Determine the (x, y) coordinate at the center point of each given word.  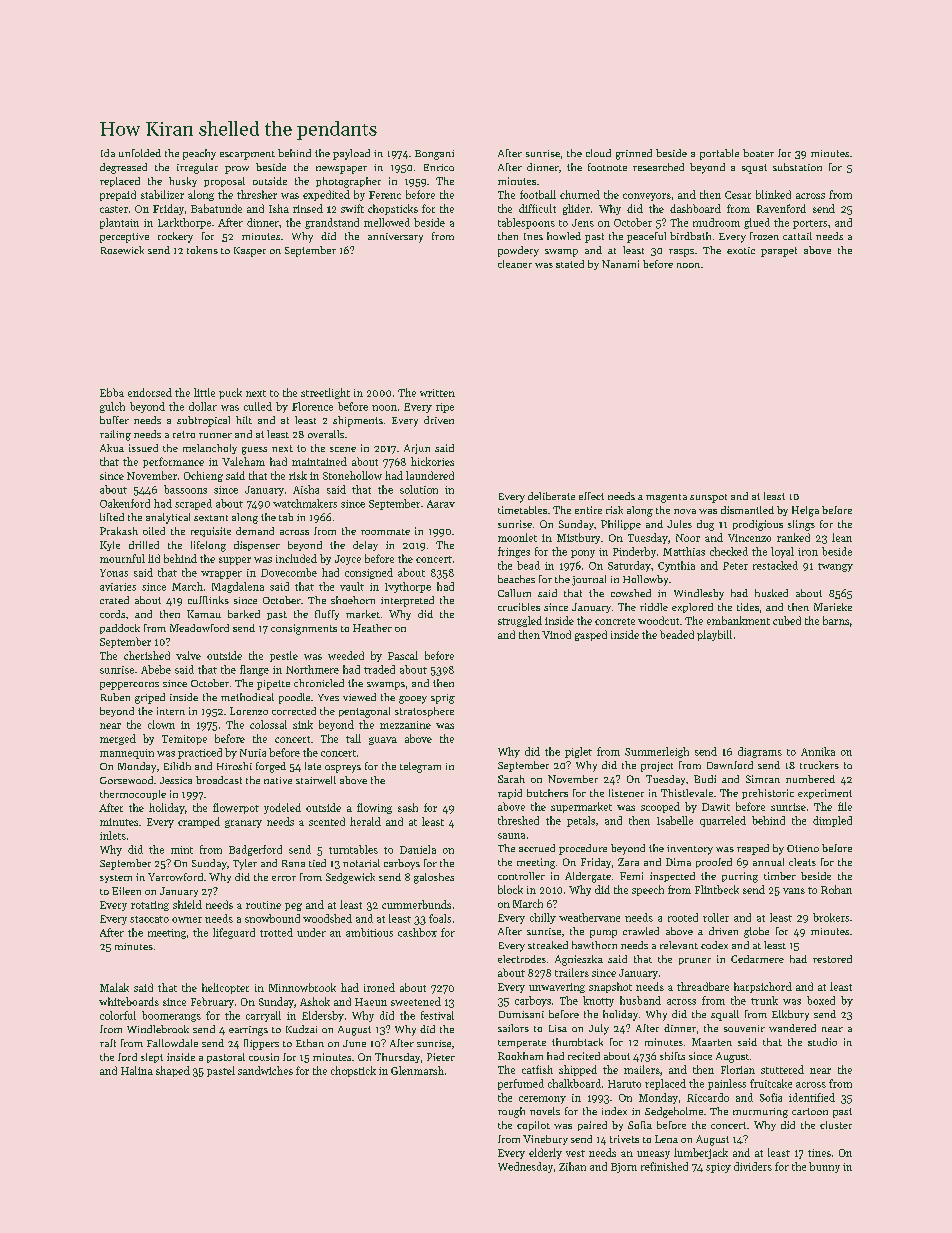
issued (143, 448)
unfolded (140, 153)
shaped (173, 1071)
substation (797, 167)
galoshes (434, 878)
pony (583, 554)
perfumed (521, 1084)
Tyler (245, 864)
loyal (782, 552)
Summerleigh (657, 752)
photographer (348, 182)
